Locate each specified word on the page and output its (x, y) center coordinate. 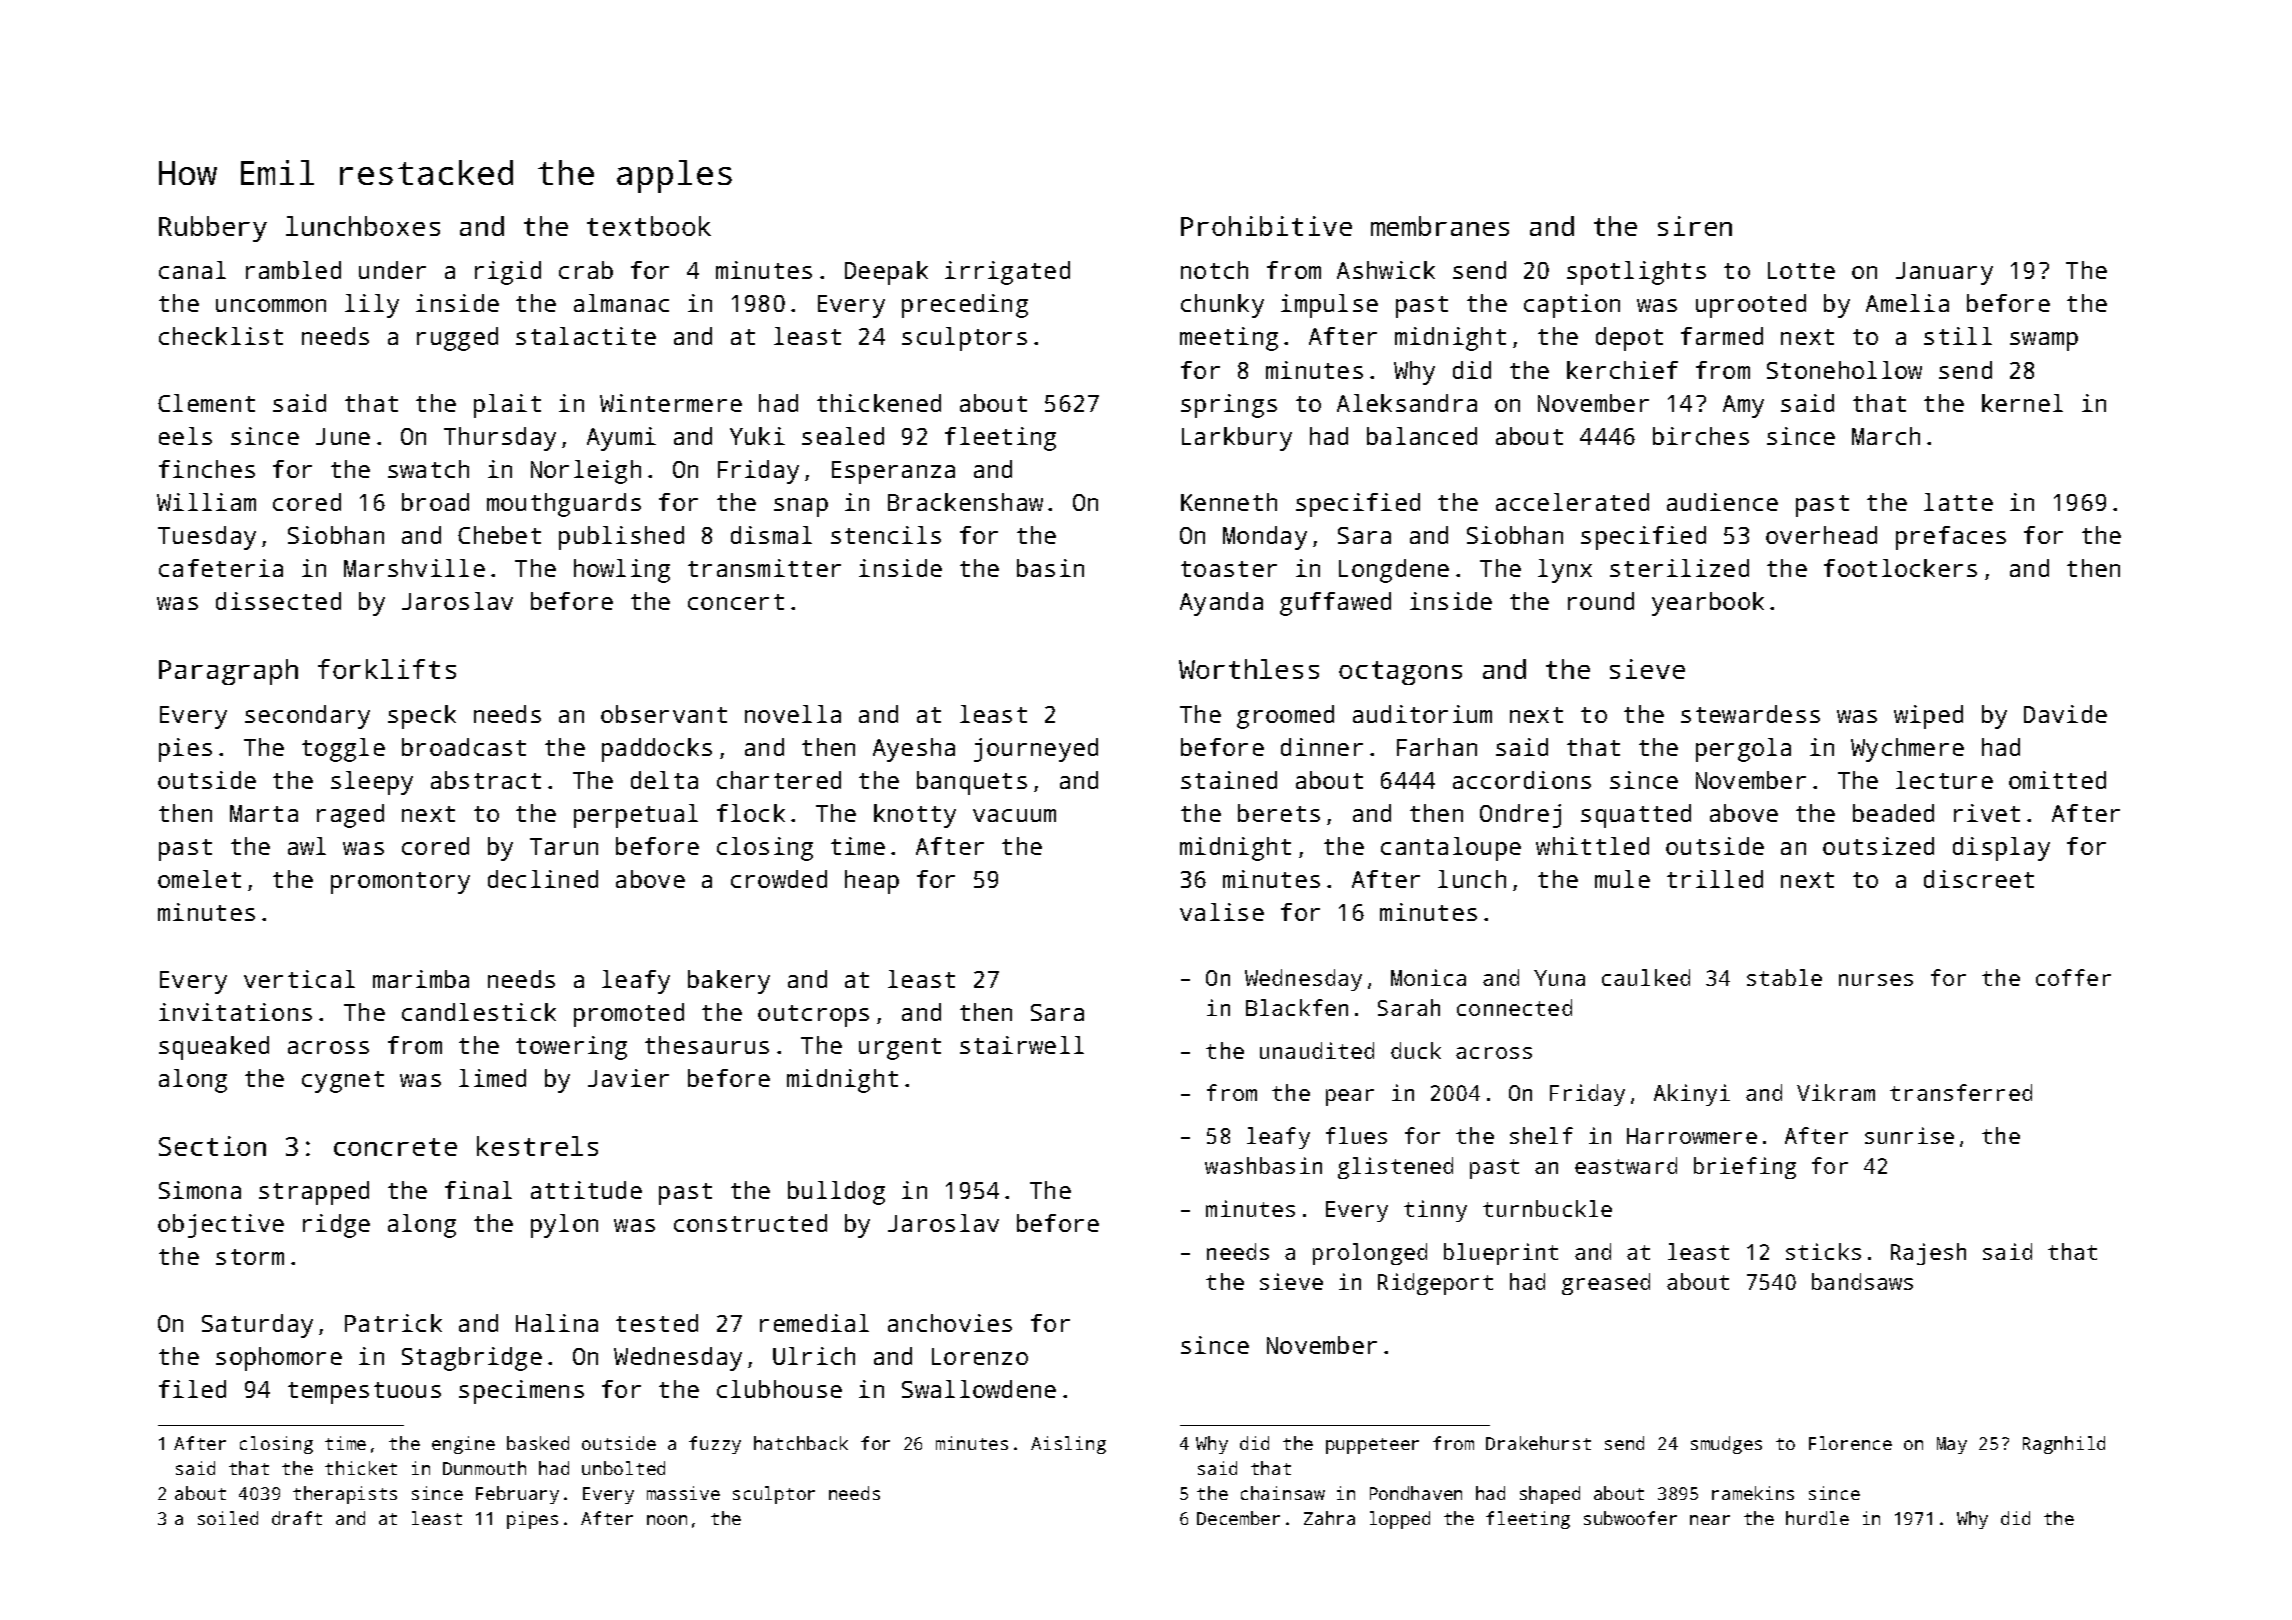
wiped (1928, 717)
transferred (1961, 1092)
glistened (1395, 1168)
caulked (1646, 977)
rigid (508, 273)
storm (250, 1257)
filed (192, 1389)
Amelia (1907, 303)
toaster (1229, 569)
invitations (235, 1012)
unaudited (1317, 1050)
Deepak (886, 273)
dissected (278, 601)
